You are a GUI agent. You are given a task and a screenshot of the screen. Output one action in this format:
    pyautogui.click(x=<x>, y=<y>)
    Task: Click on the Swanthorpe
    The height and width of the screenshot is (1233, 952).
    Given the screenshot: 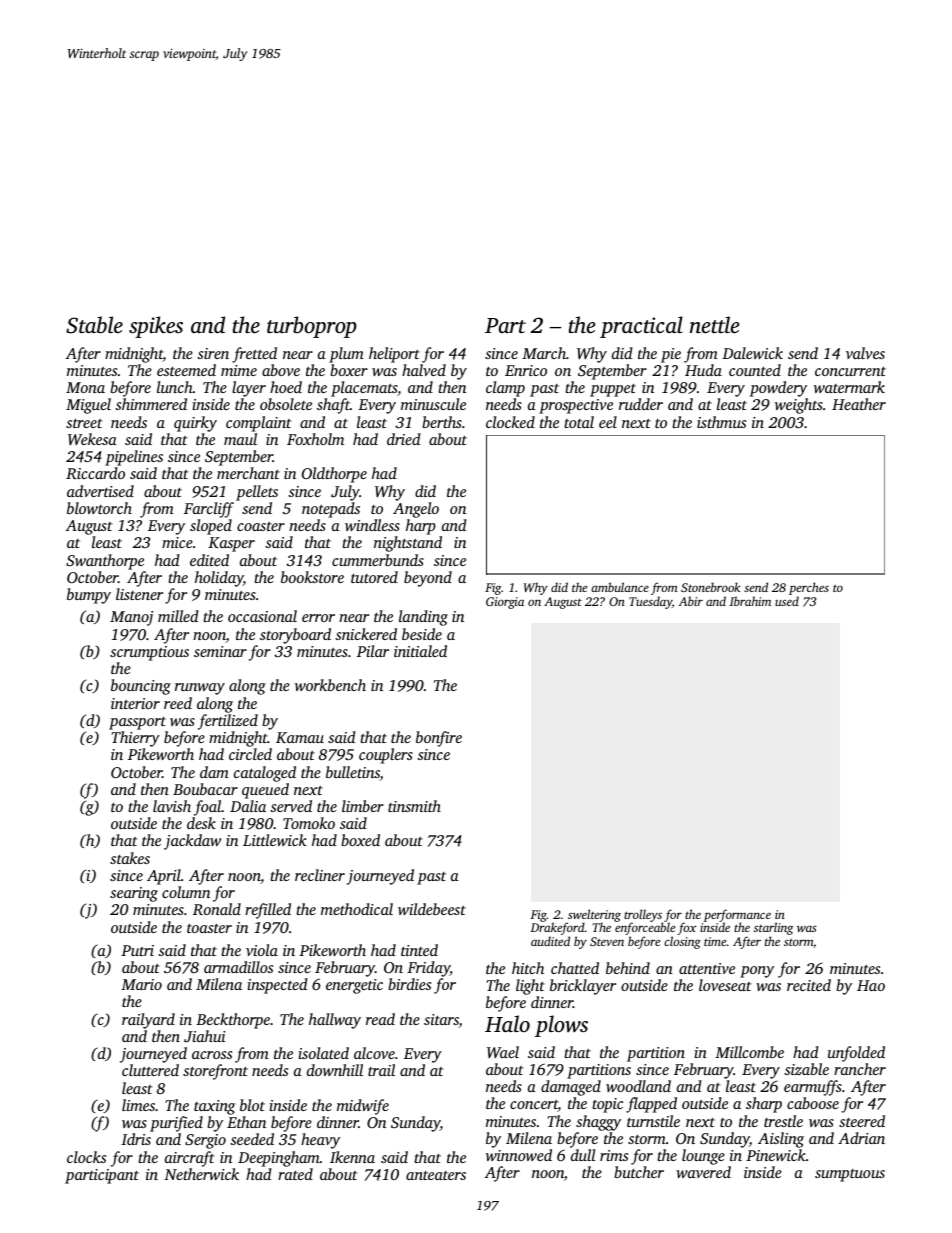 What is the action you would take?
    pyautogui.click(x=105, y=562)
